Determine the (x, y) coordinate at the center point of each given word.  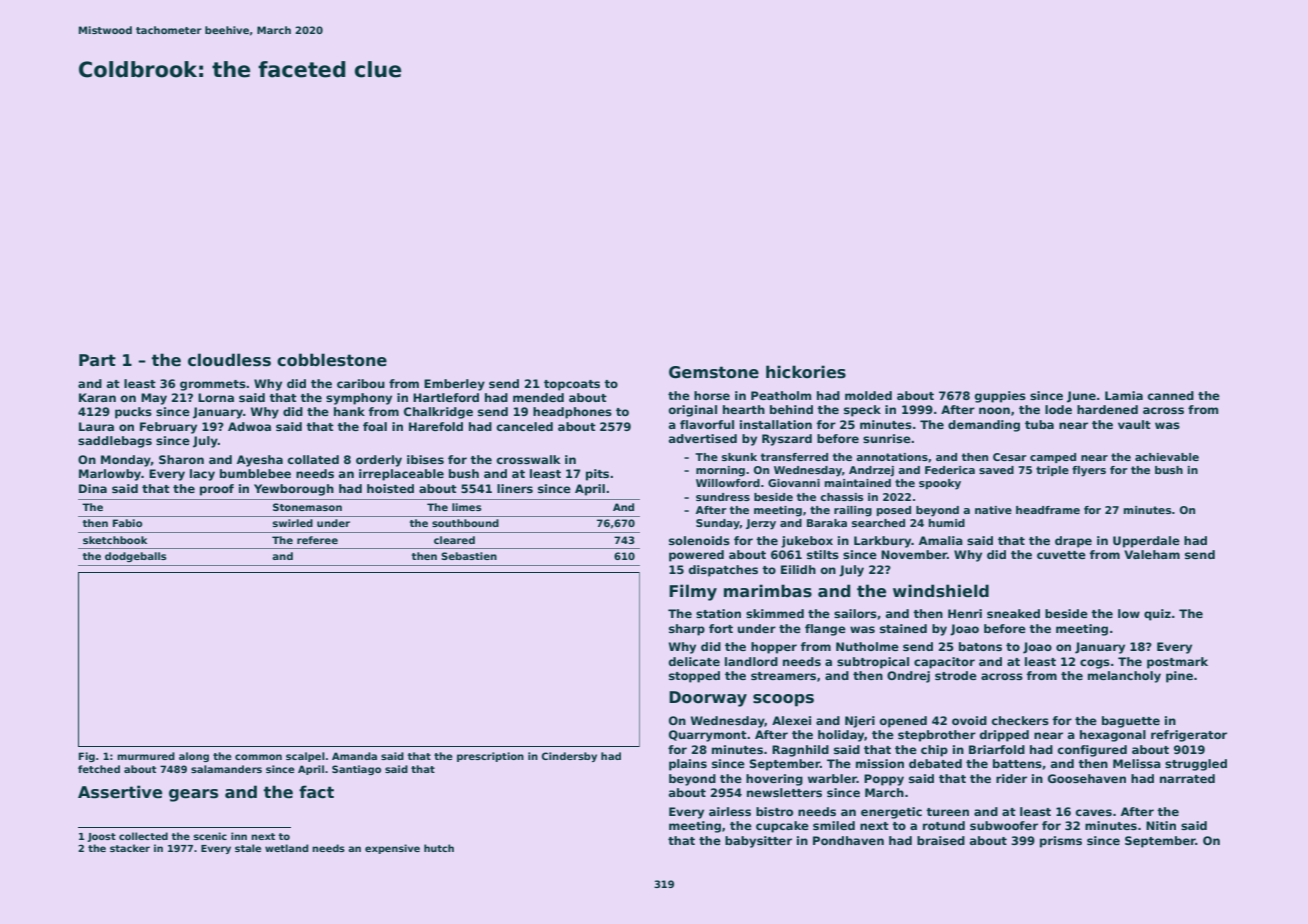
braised (941, 840)
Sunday (718, 524)
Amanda (354, 756)
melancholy (1124, 677)
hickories (806, 372)
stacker (130, 848)
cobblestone (332, 360)
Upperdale (1146, 542)
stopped (694, 677)
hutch (439, 848)
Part (97, 360)
